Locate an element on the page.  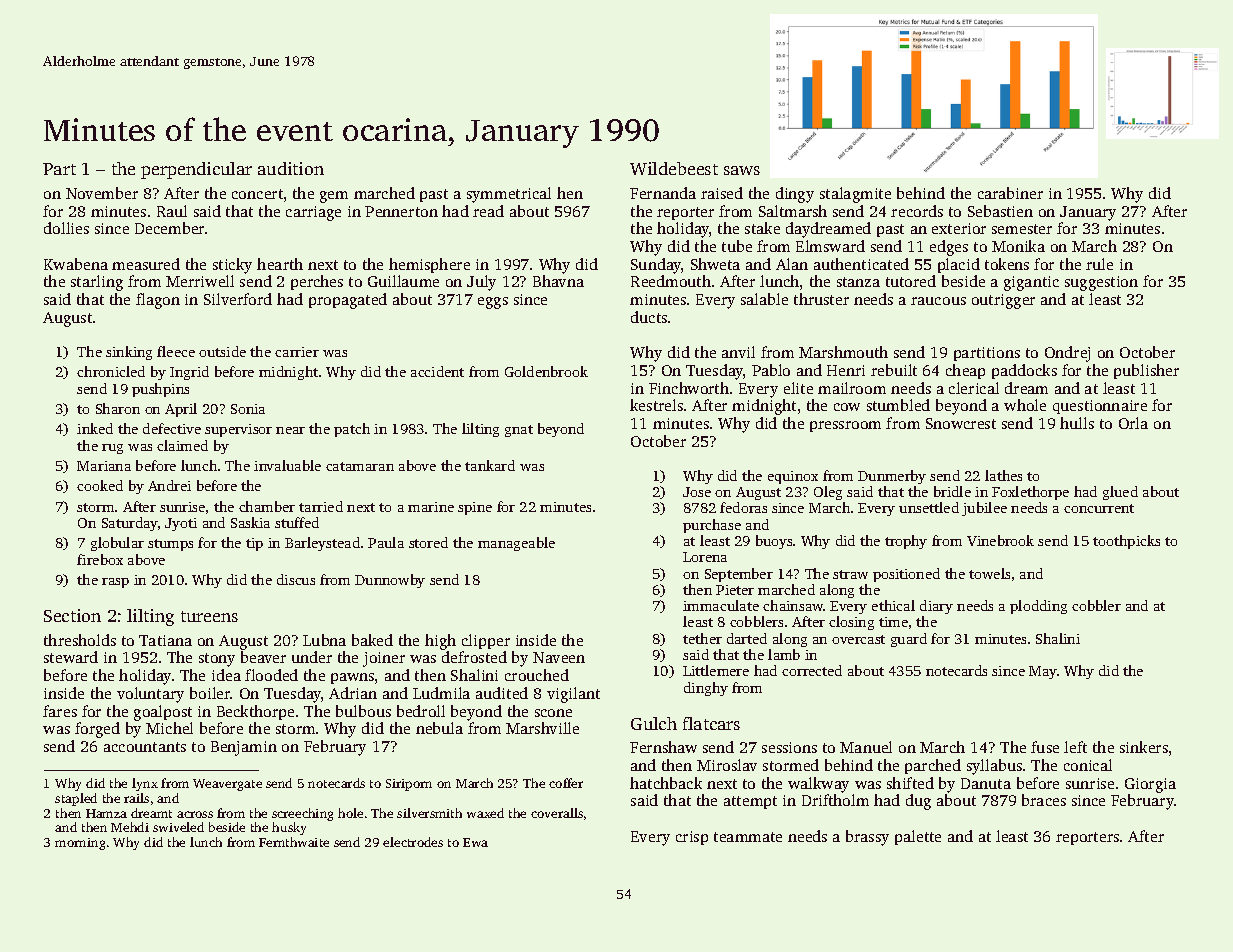
Orla is located at coordinates (1133, 423).
